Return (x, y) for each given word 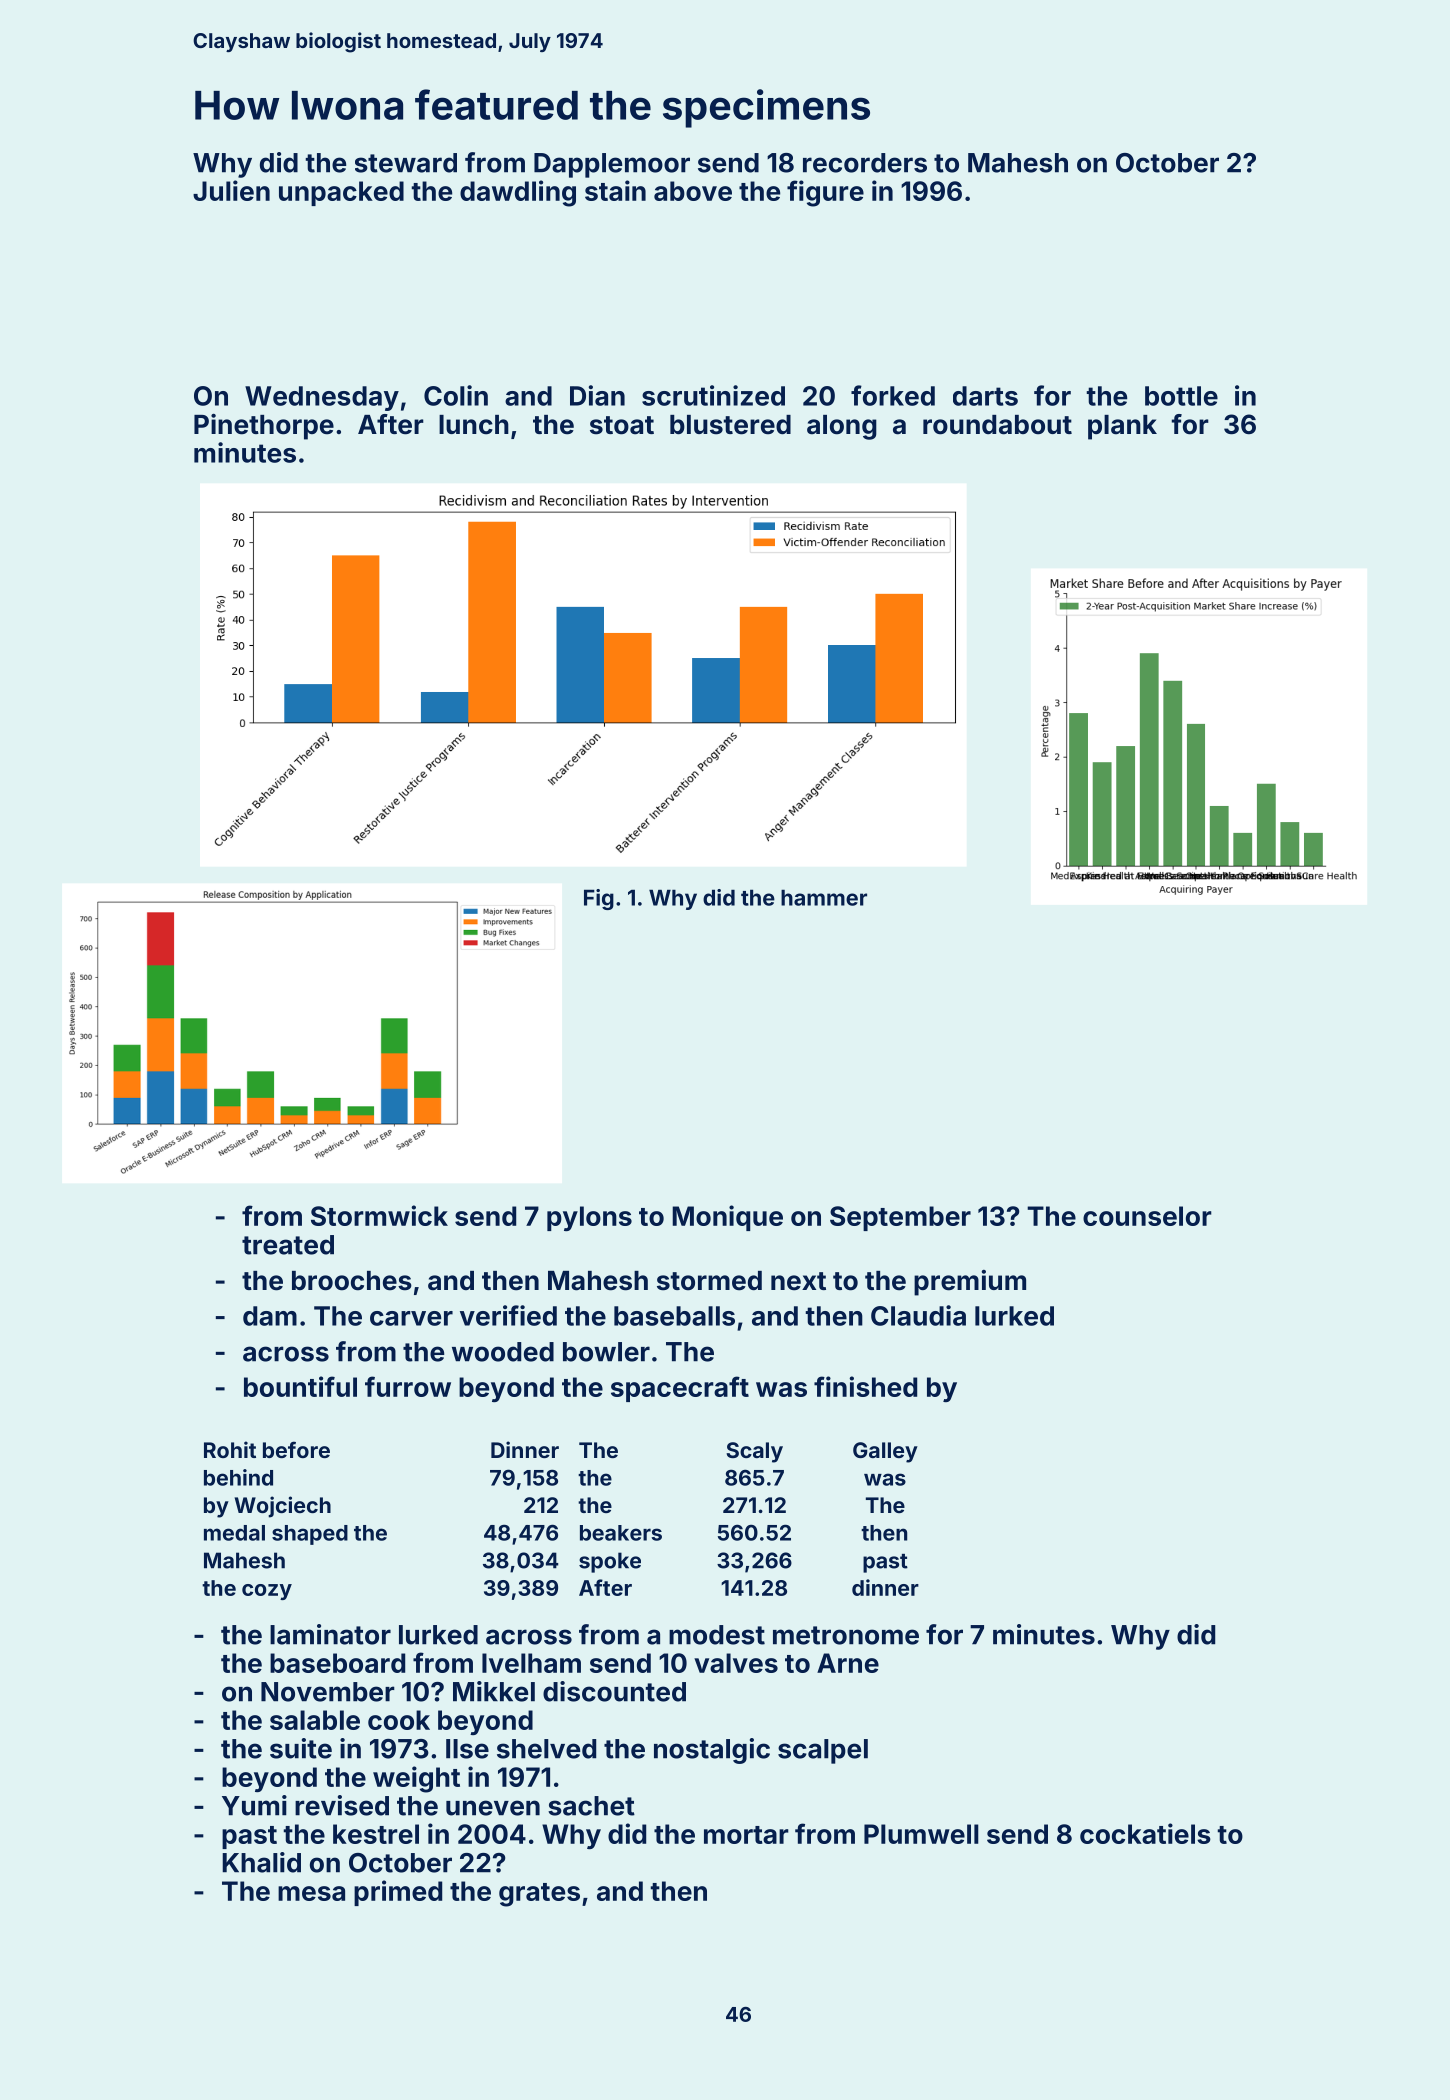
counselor (1147, 1216)
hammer (824, 897)
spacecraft (680, 1389)
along (842, 427)
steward (406, 163)
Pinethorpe (264, 427)
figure (825, 193)
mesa (311, 1893)
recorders (865, 163)
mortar (746, 1835)
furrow (408, 1386)
